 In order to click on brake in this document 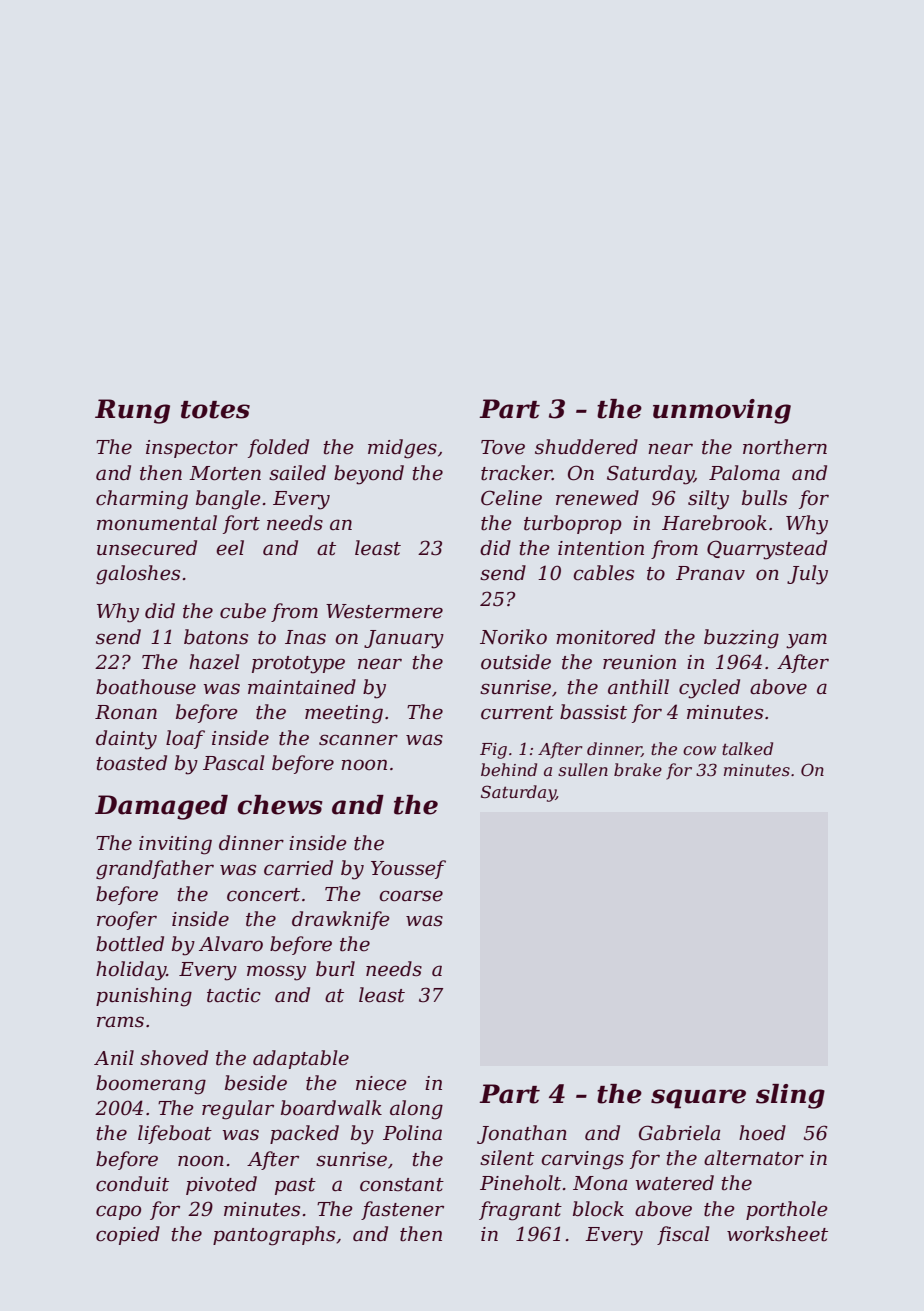, I will do `click(638, 769)`.
